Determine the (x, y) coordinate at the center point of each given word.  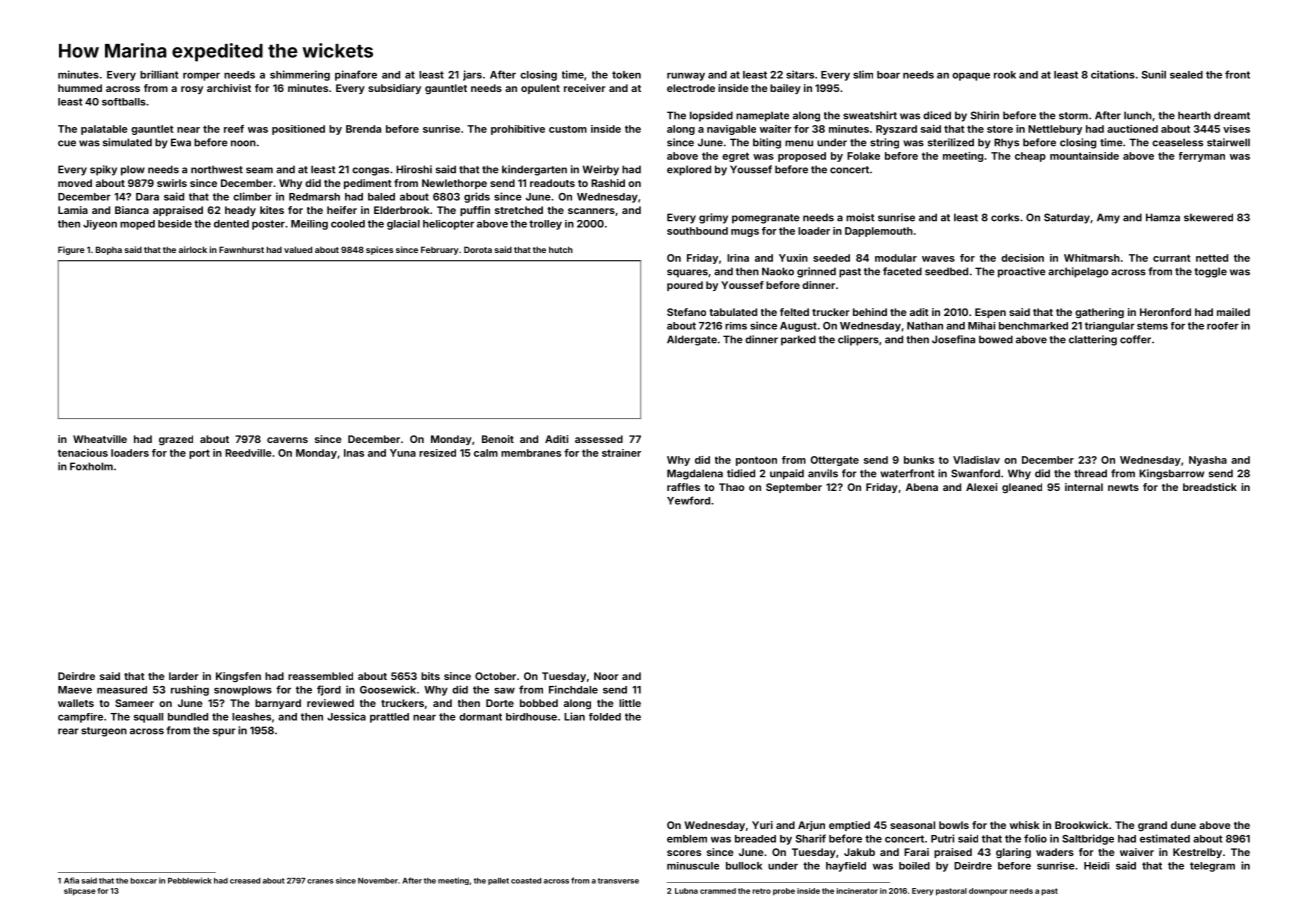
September (794, 488)
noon (243, 143)
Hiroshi (414, 169)
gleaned (1022, 488)
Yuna (403, 453)
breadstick (1210, 487)
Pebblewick (190, 880)
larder (183, 676)
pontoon (756, 461)
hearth (1194, 115)
